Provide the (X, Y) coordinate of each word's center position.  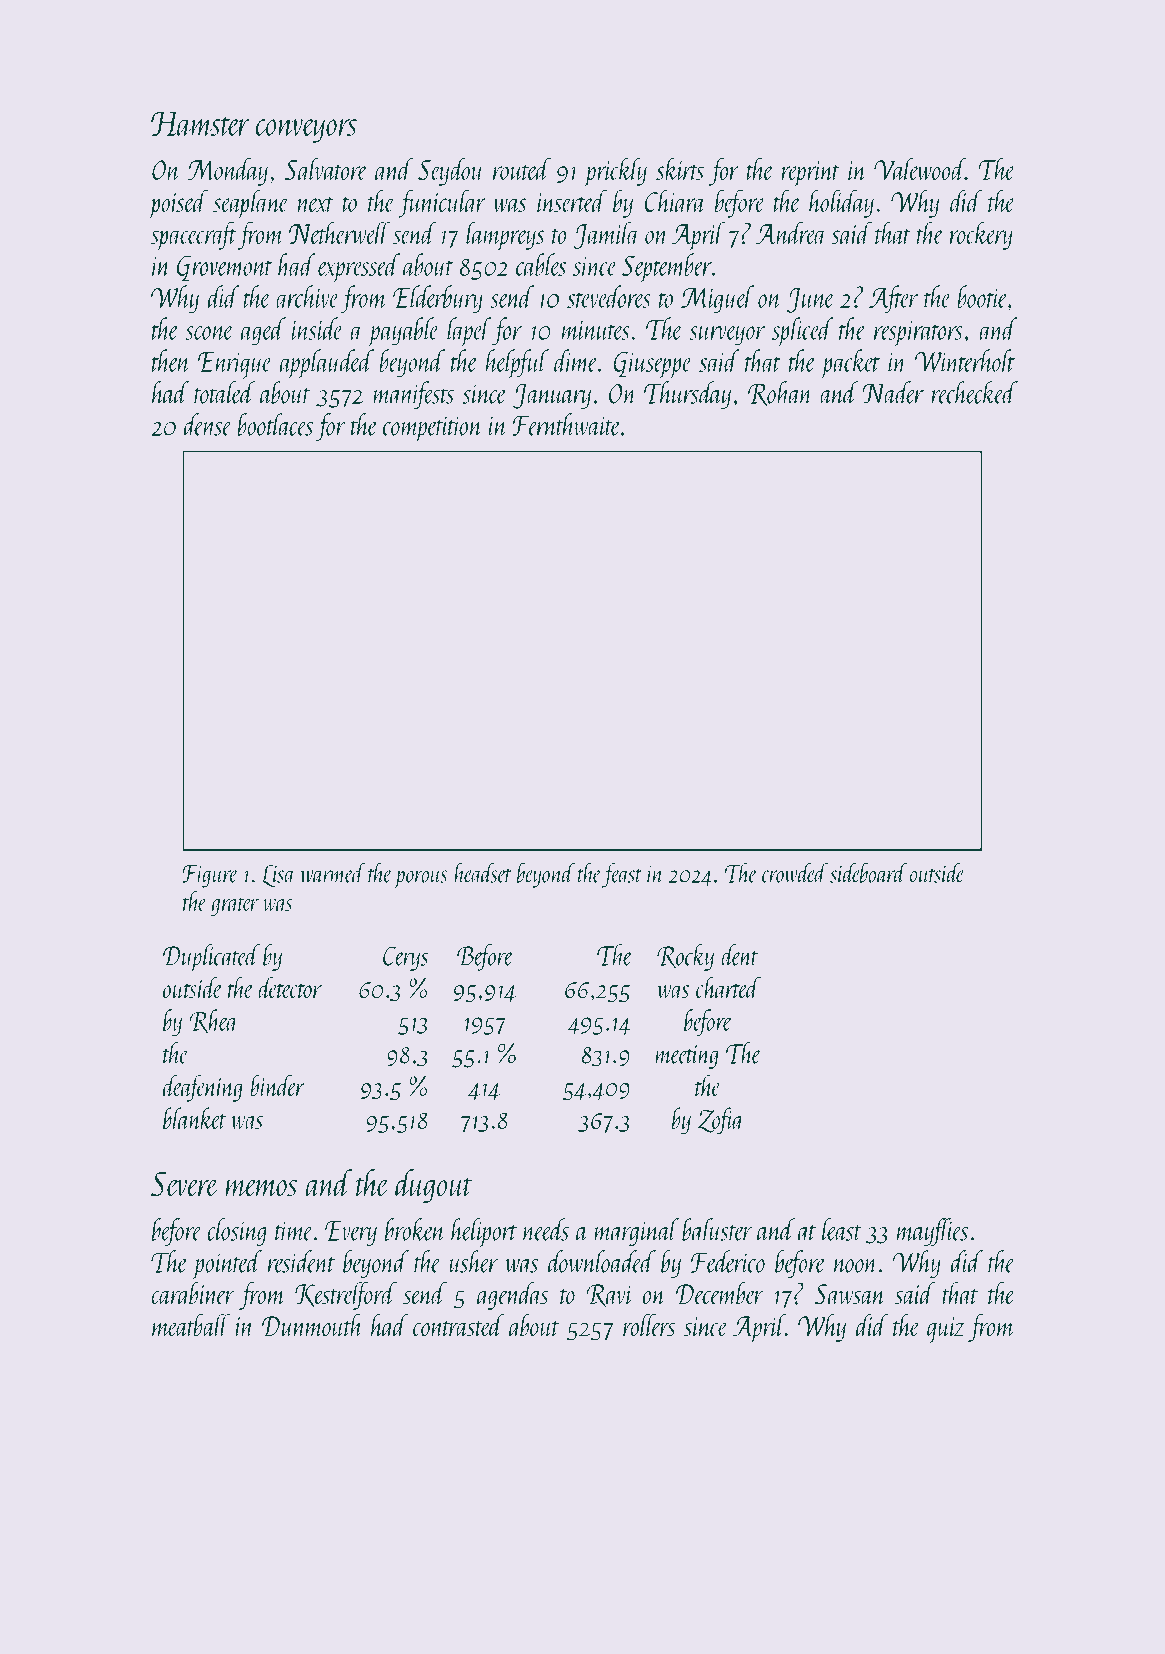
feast (622, 875)
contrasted (459, 1325)
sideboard (868, 873)
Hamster (200, 123)
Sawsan (850, 1294)
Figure (210, 876)
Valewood (920, 168)
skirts (680, 168)
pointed (227, 1264)
